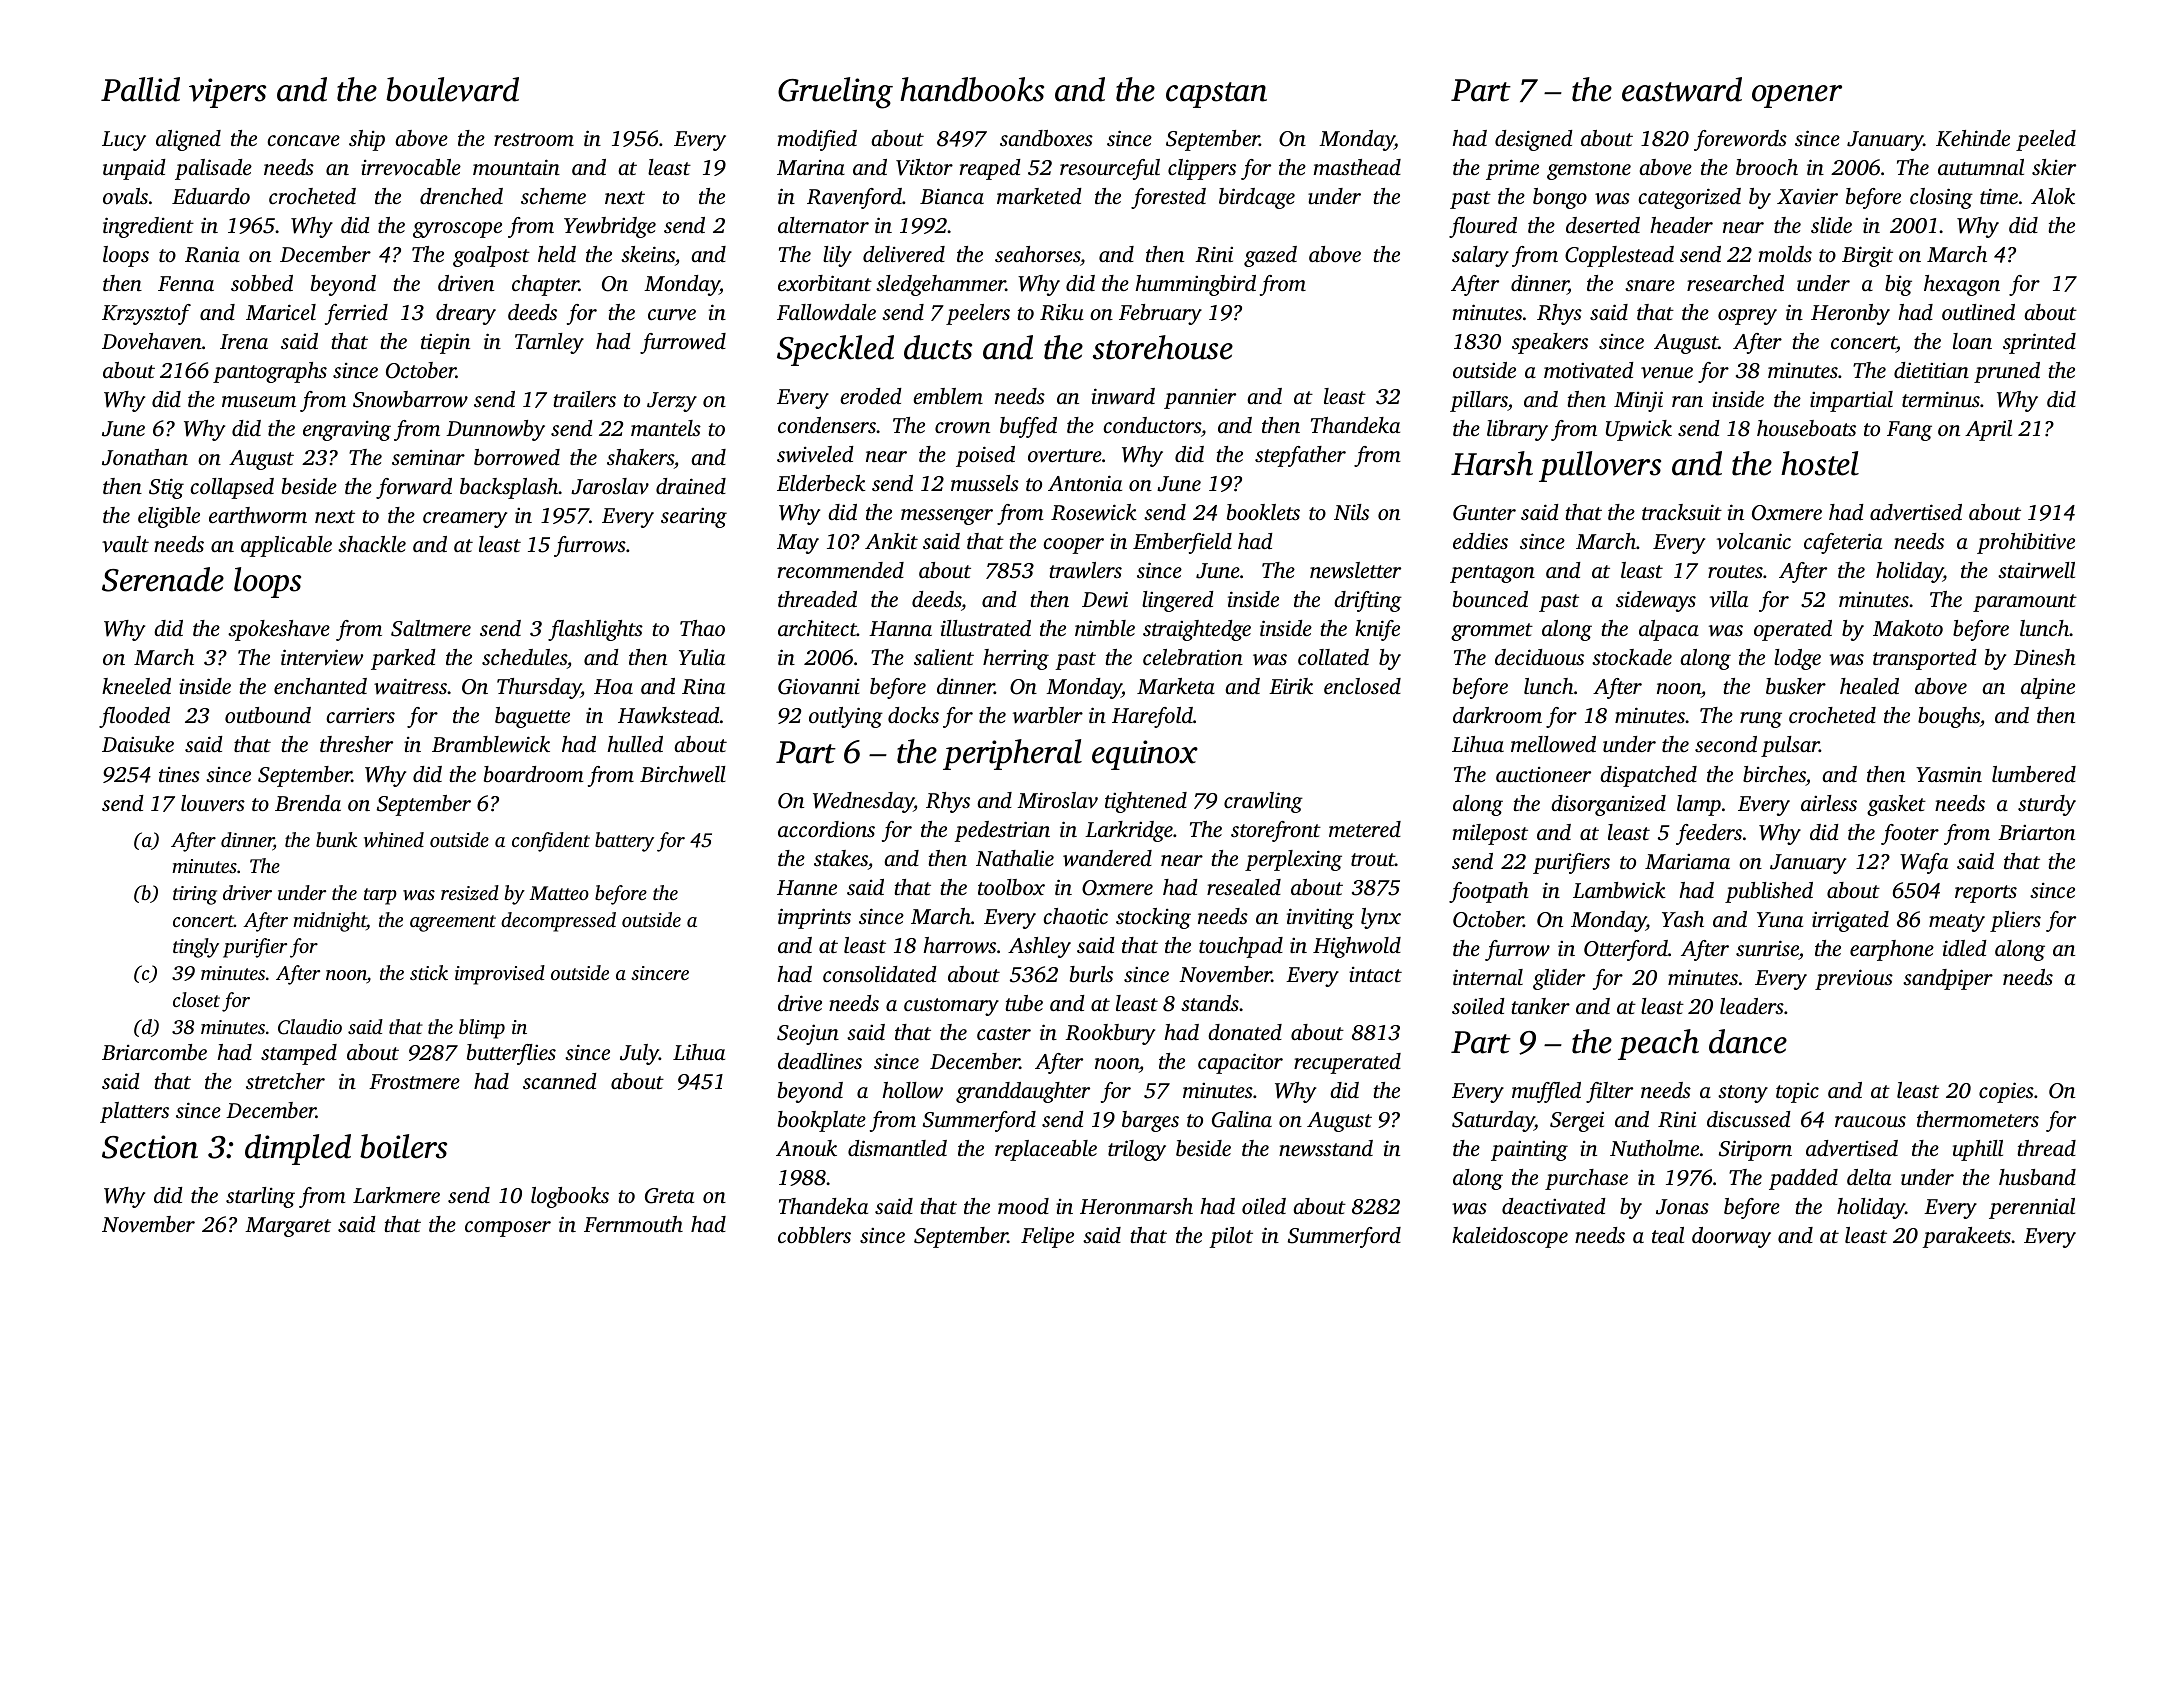  I want to click on decompressed, so click(558, 922).
